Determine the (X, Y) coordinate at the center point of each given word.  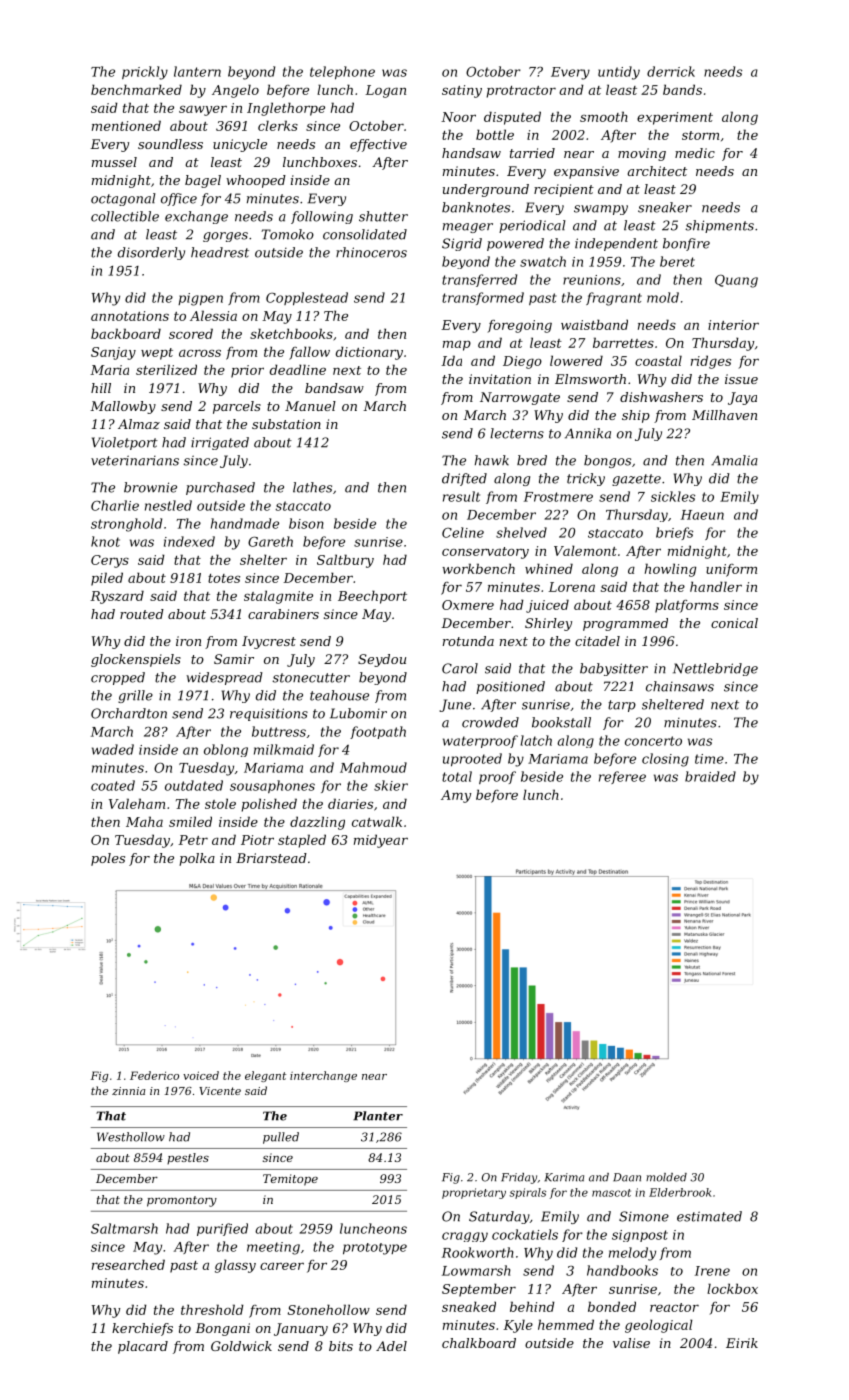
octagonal (123, 199)
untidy (619, 73)
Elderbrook (680, 1192)
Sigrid (462, 244)
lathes (312, 487)
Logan (385, 91)
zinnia (128, 1091)
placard (143, 1347)
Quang (736, 281)
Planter (378, 1116)
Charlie (115, 505)
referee (622, 777)
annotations (130, 316)
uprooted (472, 760)
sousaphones (272, 786)
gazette (636, 480)
